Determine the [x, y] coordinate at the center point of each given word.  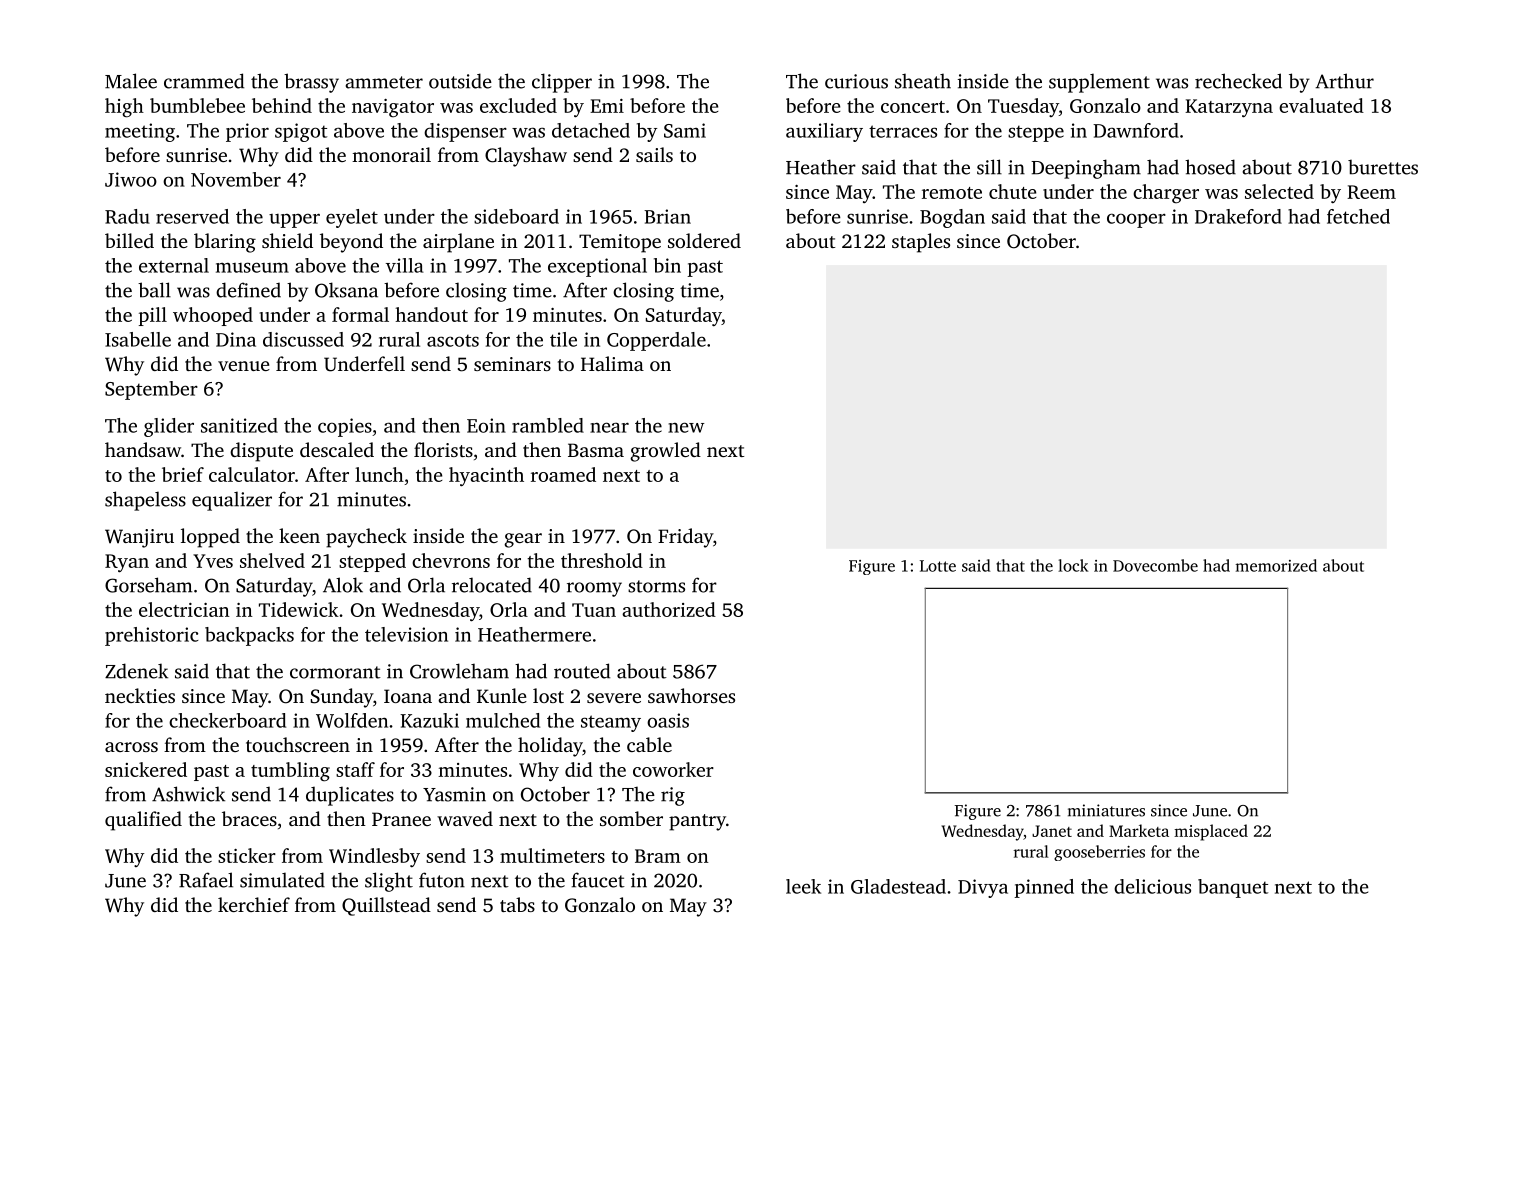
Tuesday [1023, 107]
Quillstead [386, 906]
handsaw [143, 449]
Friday [685, 538]
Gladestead [898, 886]
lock [1073, 565]
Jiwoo [131, 179]
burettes [1383, 167]
